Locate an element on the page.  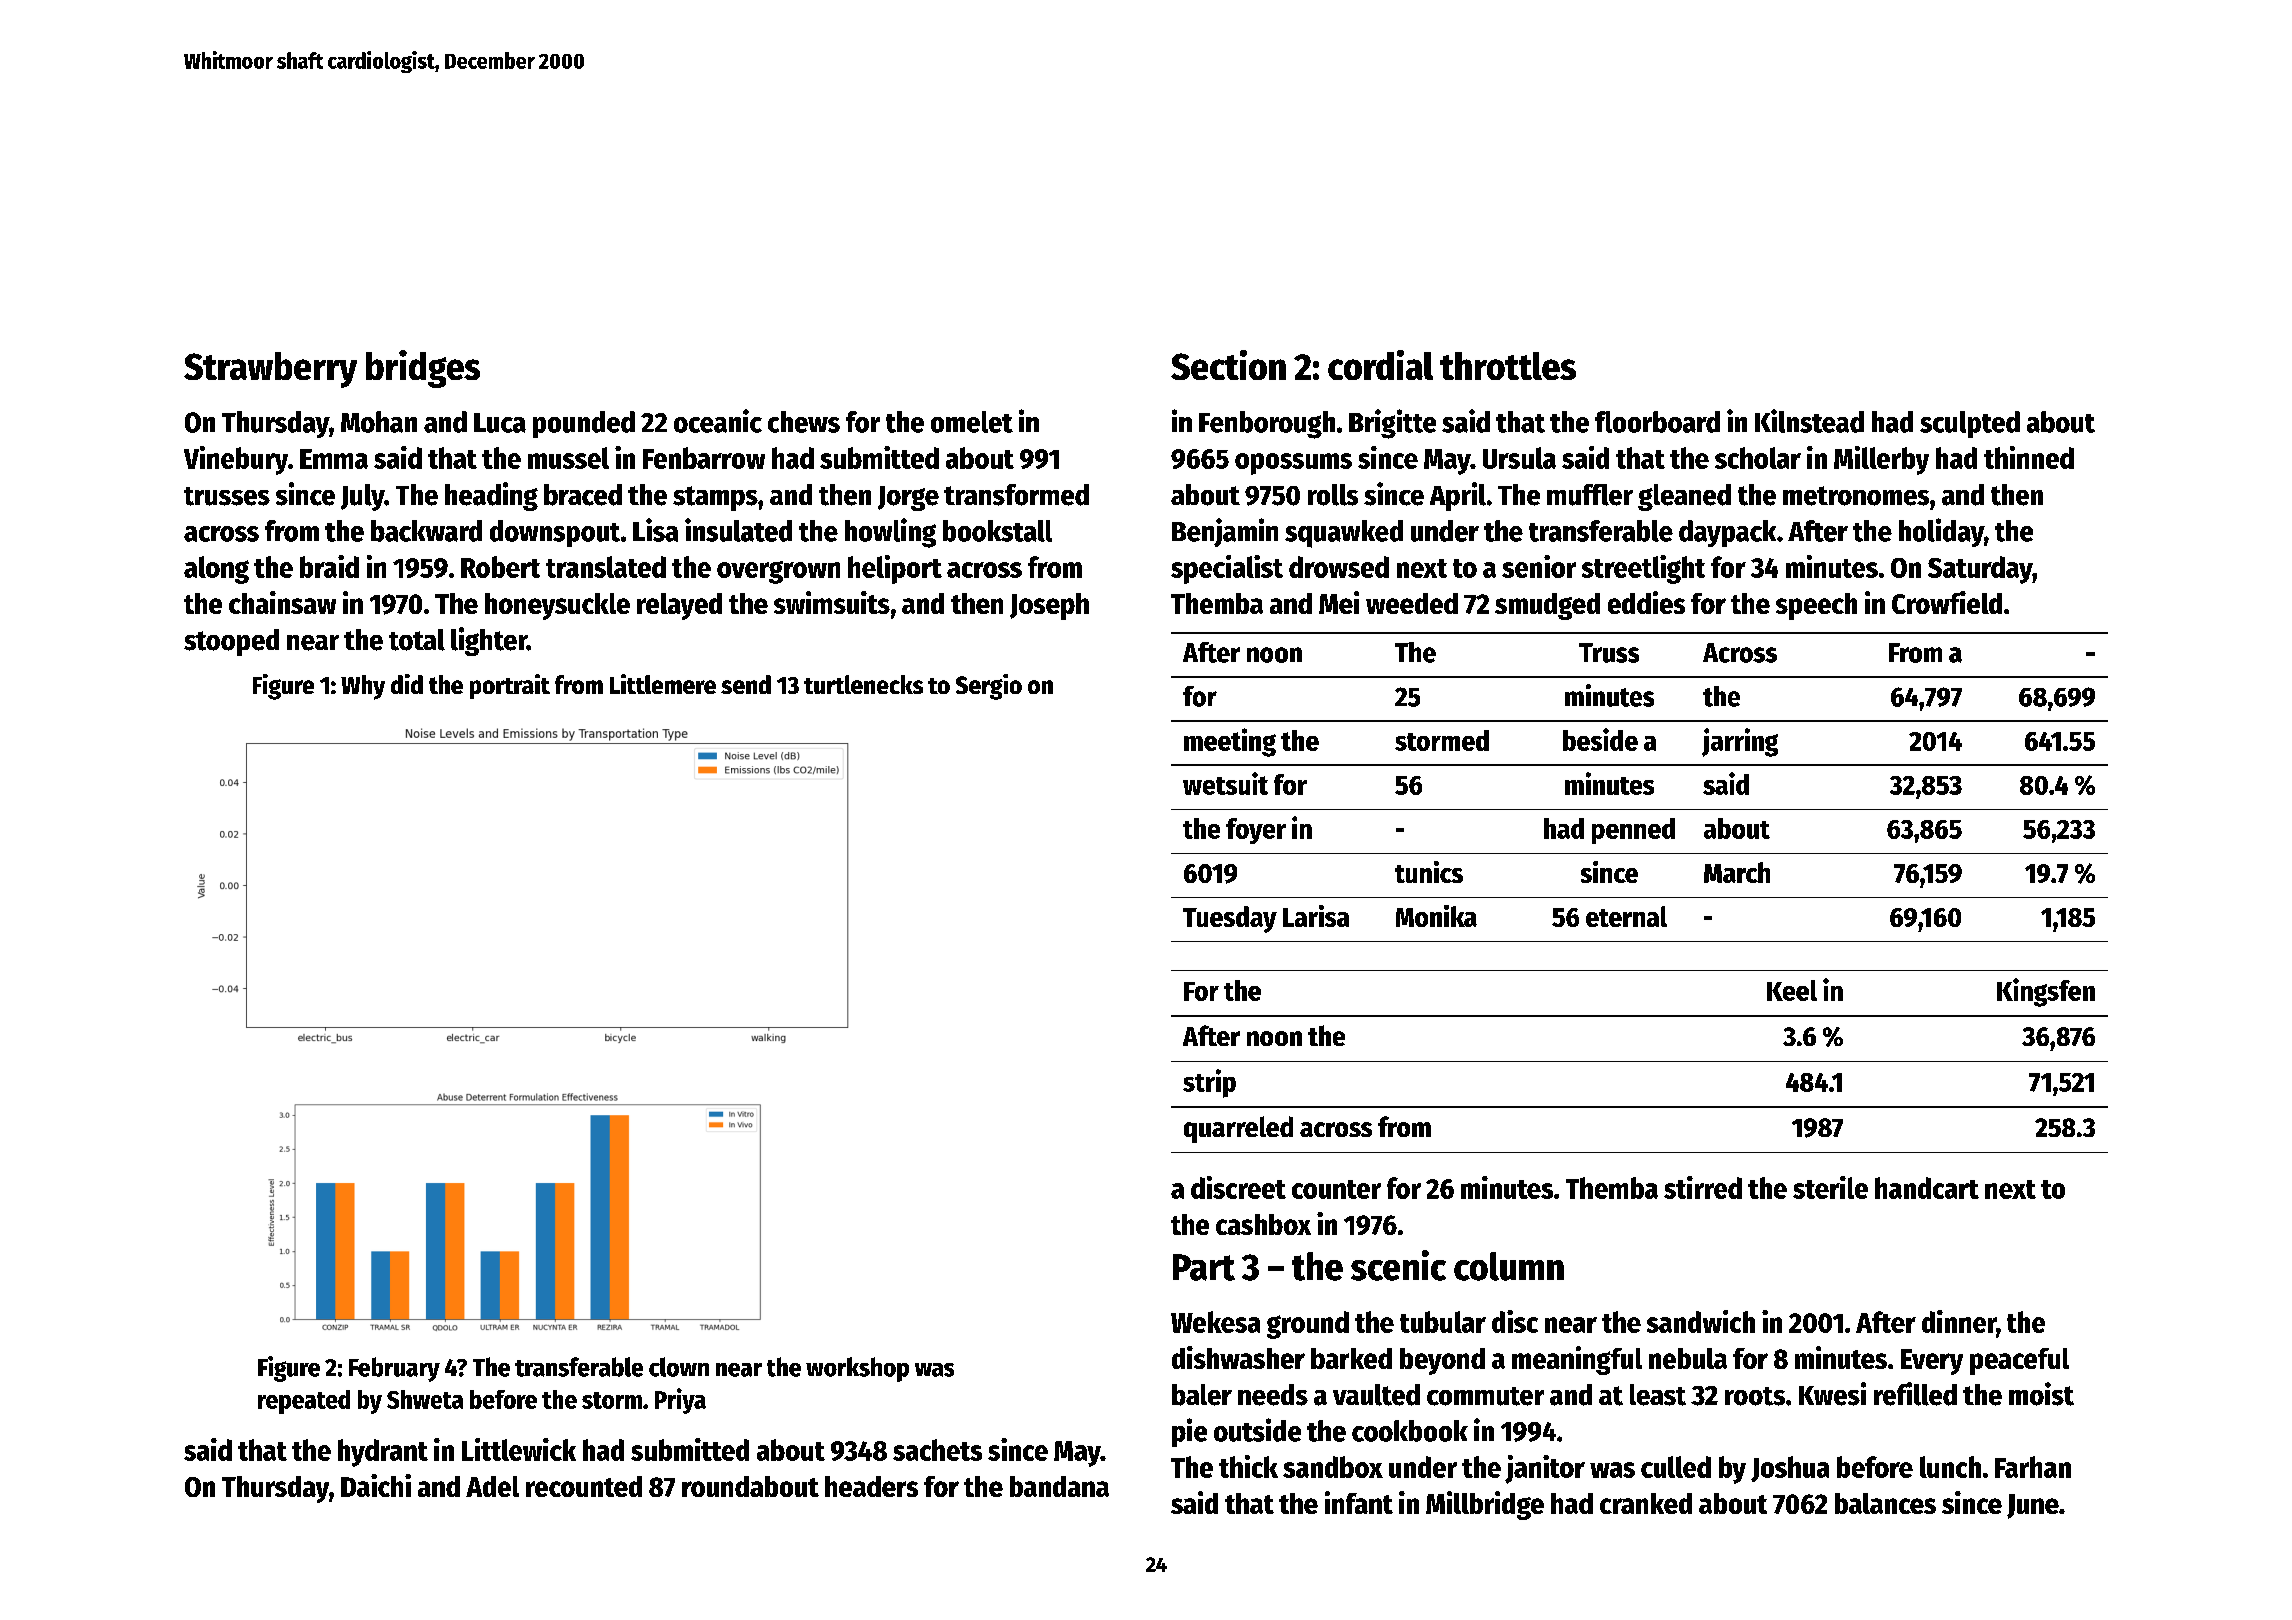
Brigitte is located at coordinates (1392, 424).
